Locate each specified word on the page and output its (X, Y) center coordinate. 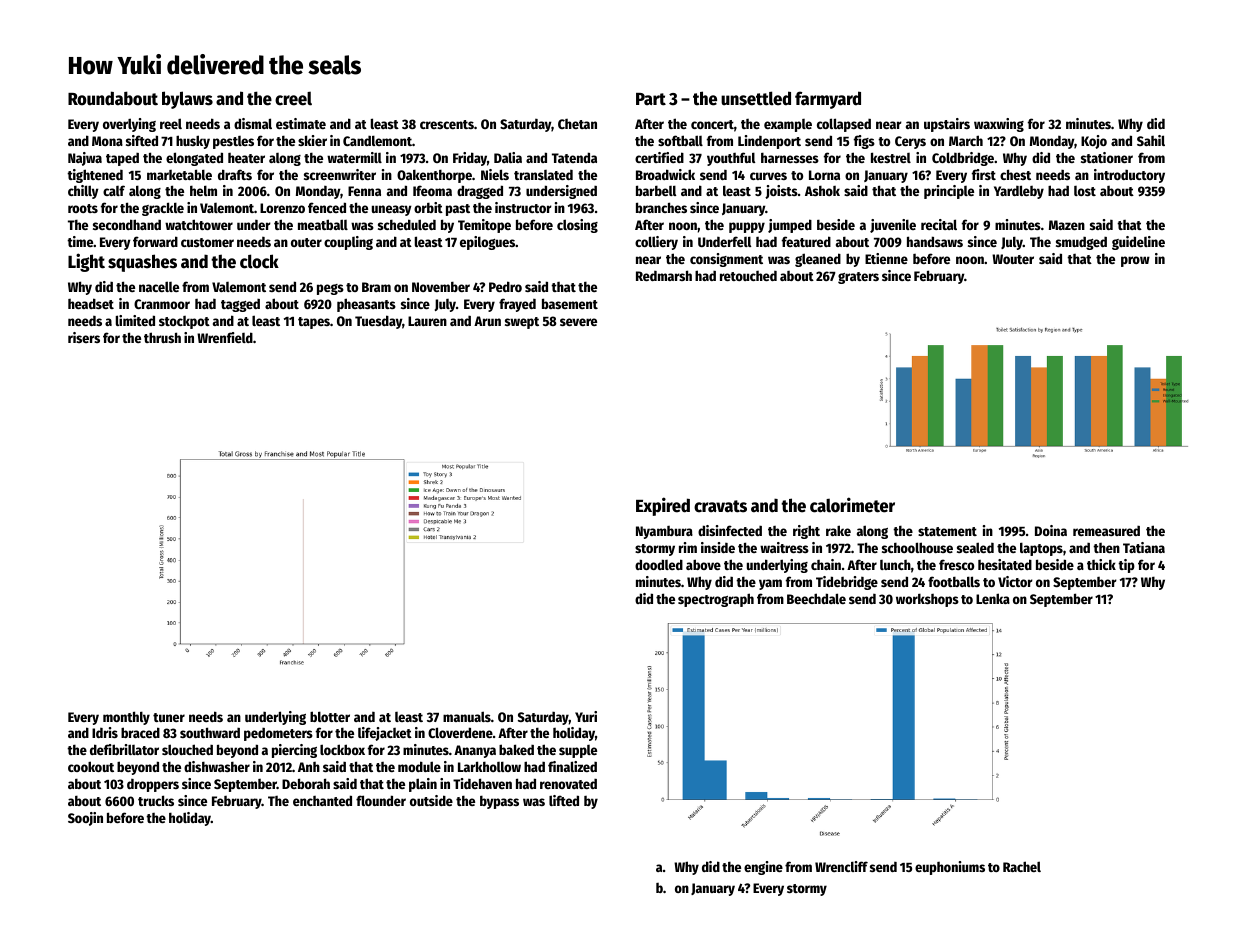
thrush (162, 337)
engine (763, 868)
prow (1135, 261)
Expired (663, 506)
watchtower (199, 224)
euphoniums (950, 868)
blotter (330, 716)
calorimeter (852, 505)
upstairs (947, 125)
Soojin (85, 819)
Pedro (505, 286)
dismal (253, 123)
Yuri (586, 716)
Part (651, 99)
